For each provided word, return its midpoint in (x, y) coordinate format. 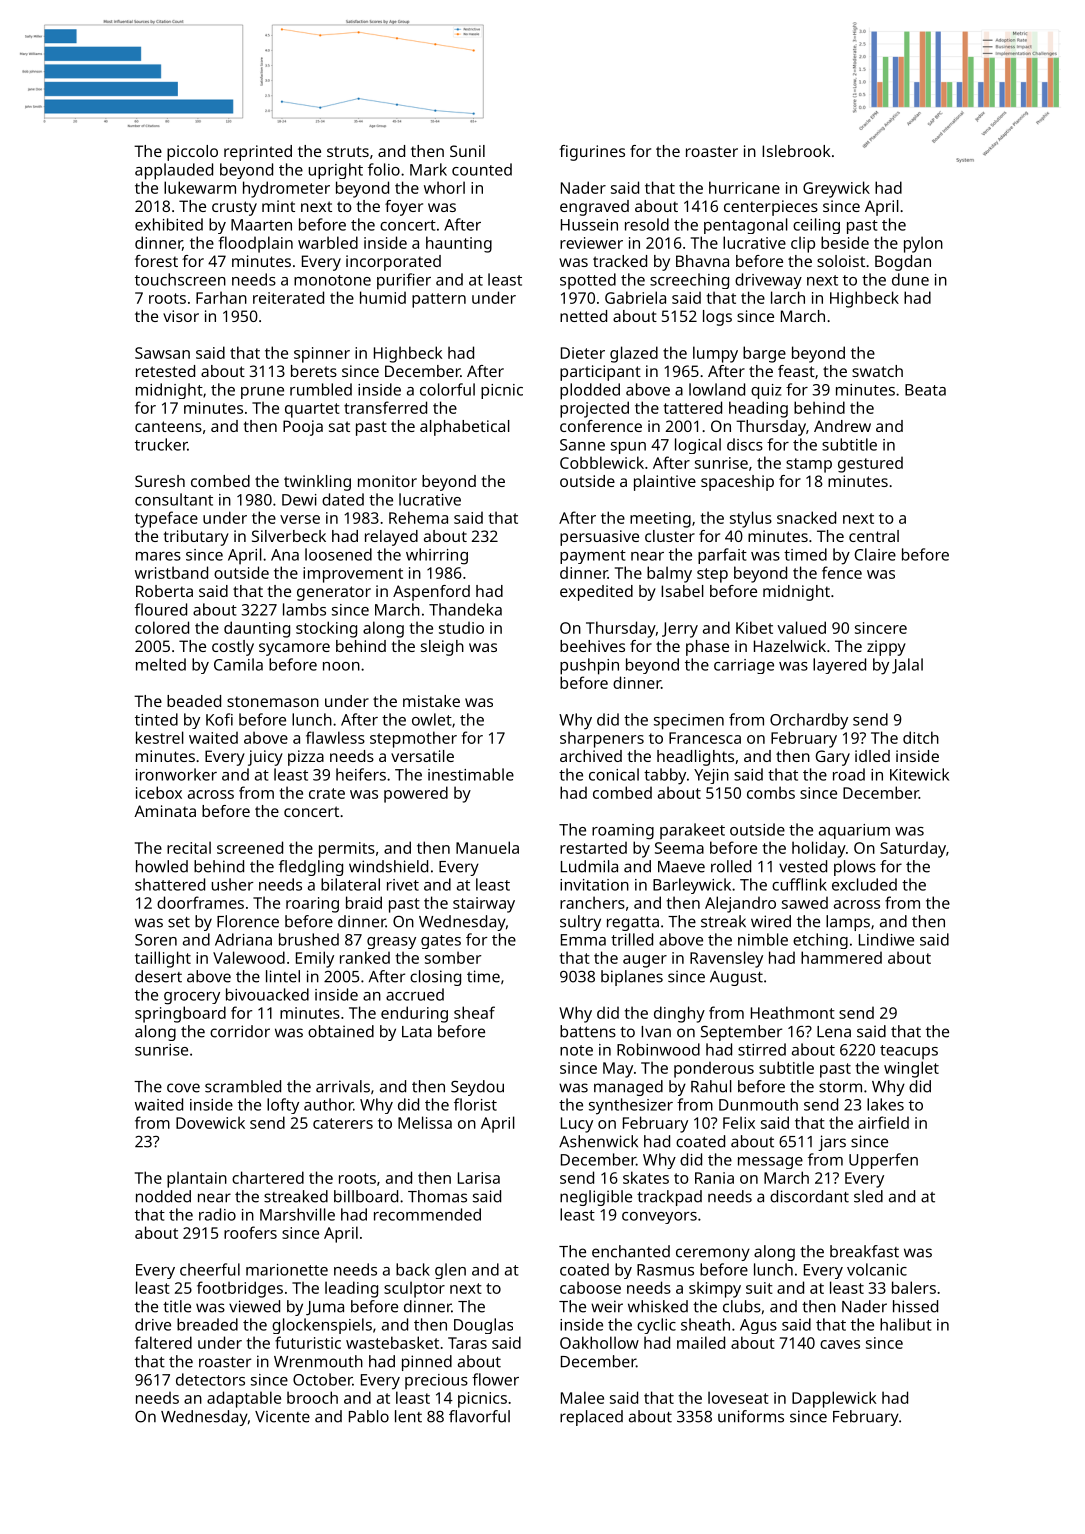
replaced (591, 1418)
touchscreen (180, 279)
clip (803, 244)
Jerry (680, 630)
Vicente (282, 1416)
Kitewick (919, 774)
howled (162, 866)
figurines (592, 153)
